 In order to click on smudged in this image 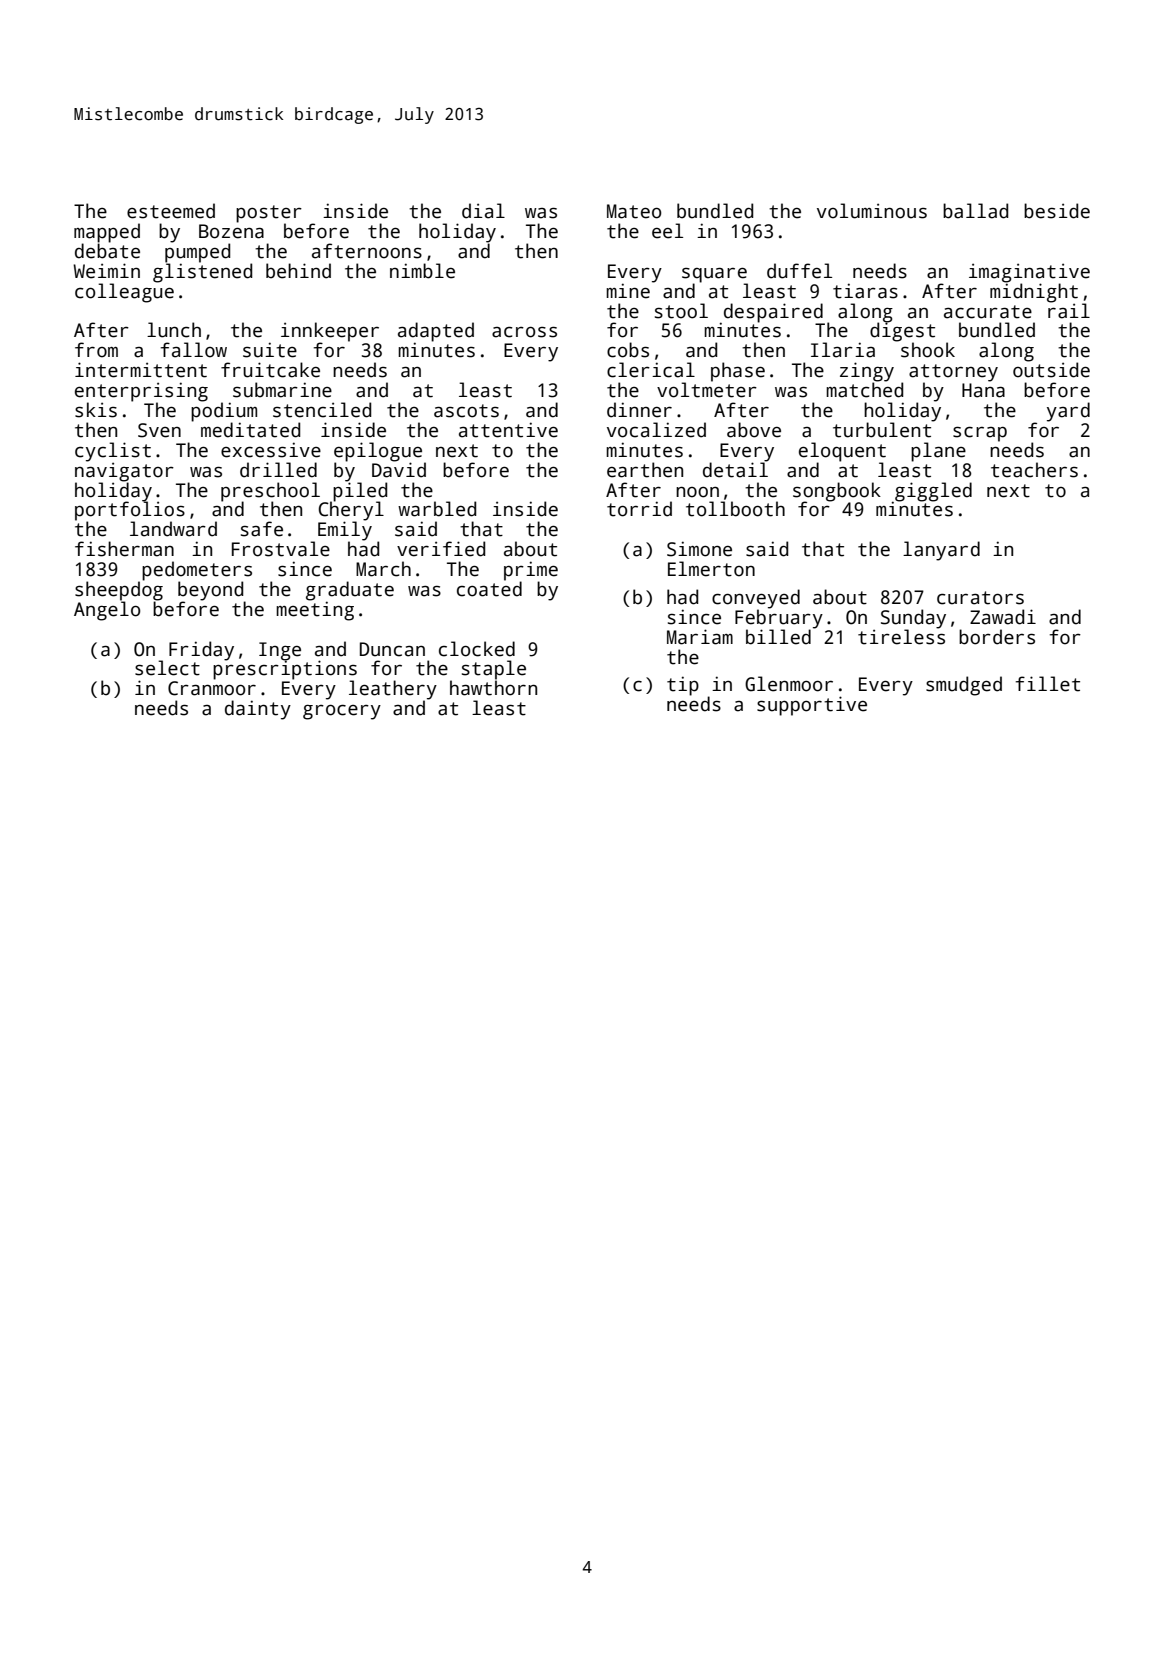, I will do `click(964, 686)`.
